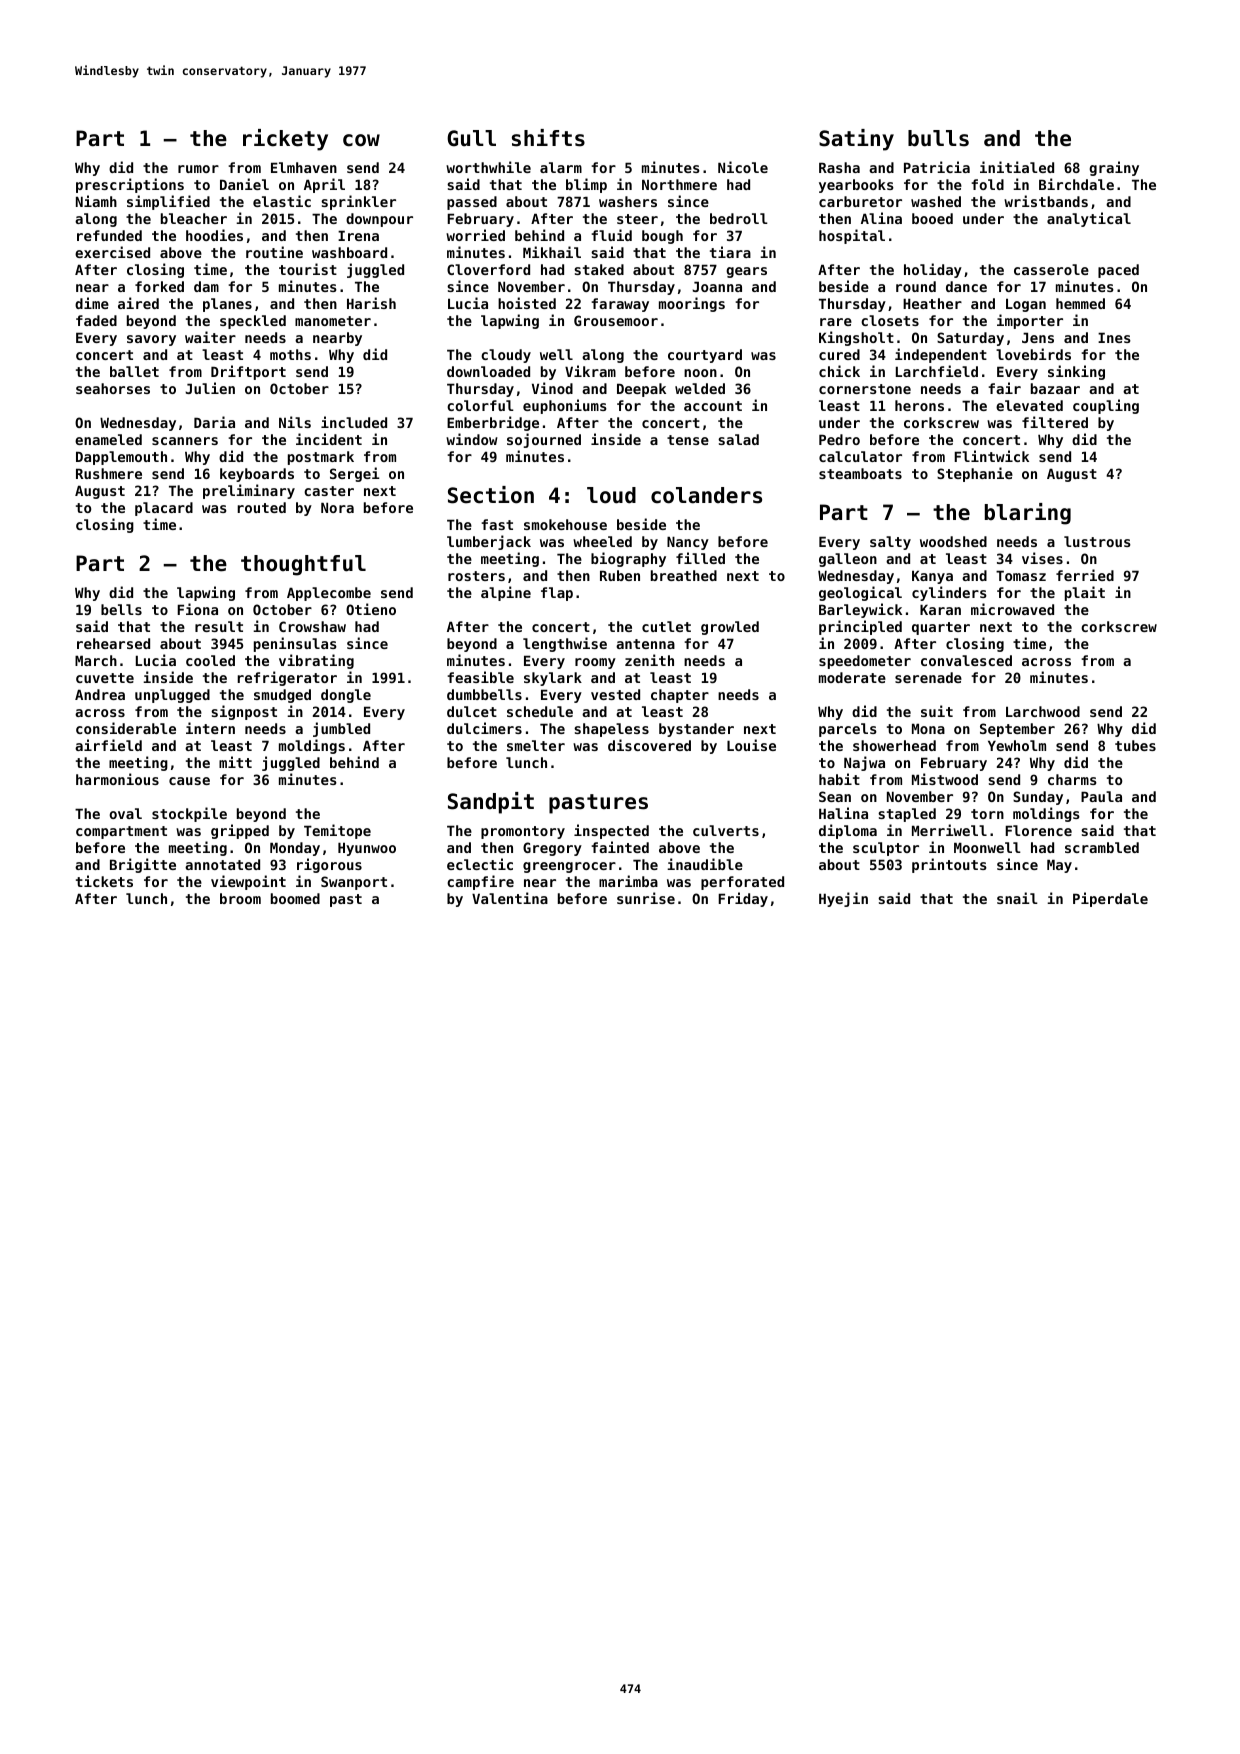 The height and width of the document is (1754, 1240). Describe the element at coordinates (510, 898) in the document. I see `Valentina` at that location.
